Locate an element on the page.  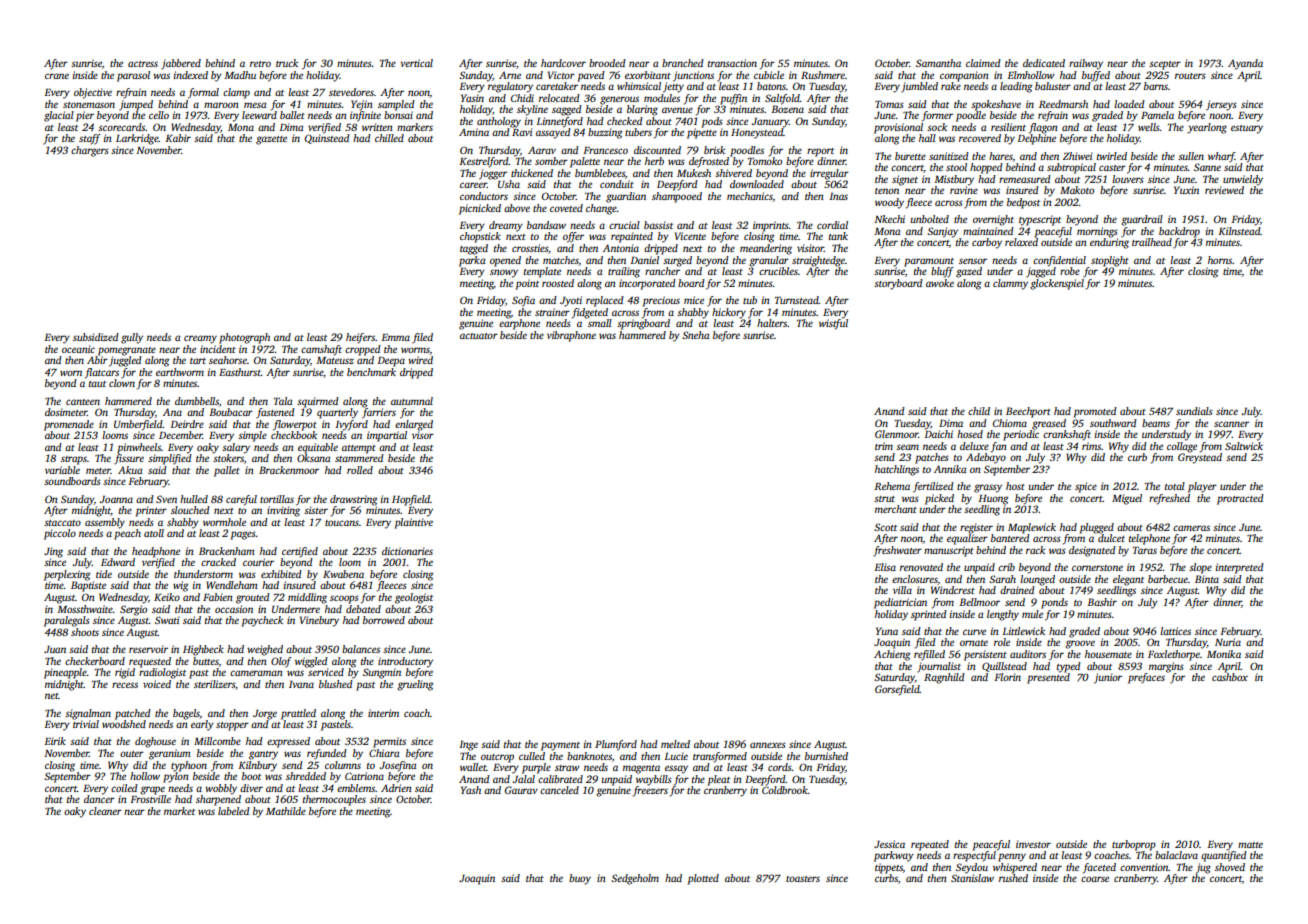
Oksana is located at coordinates (313, 458).
